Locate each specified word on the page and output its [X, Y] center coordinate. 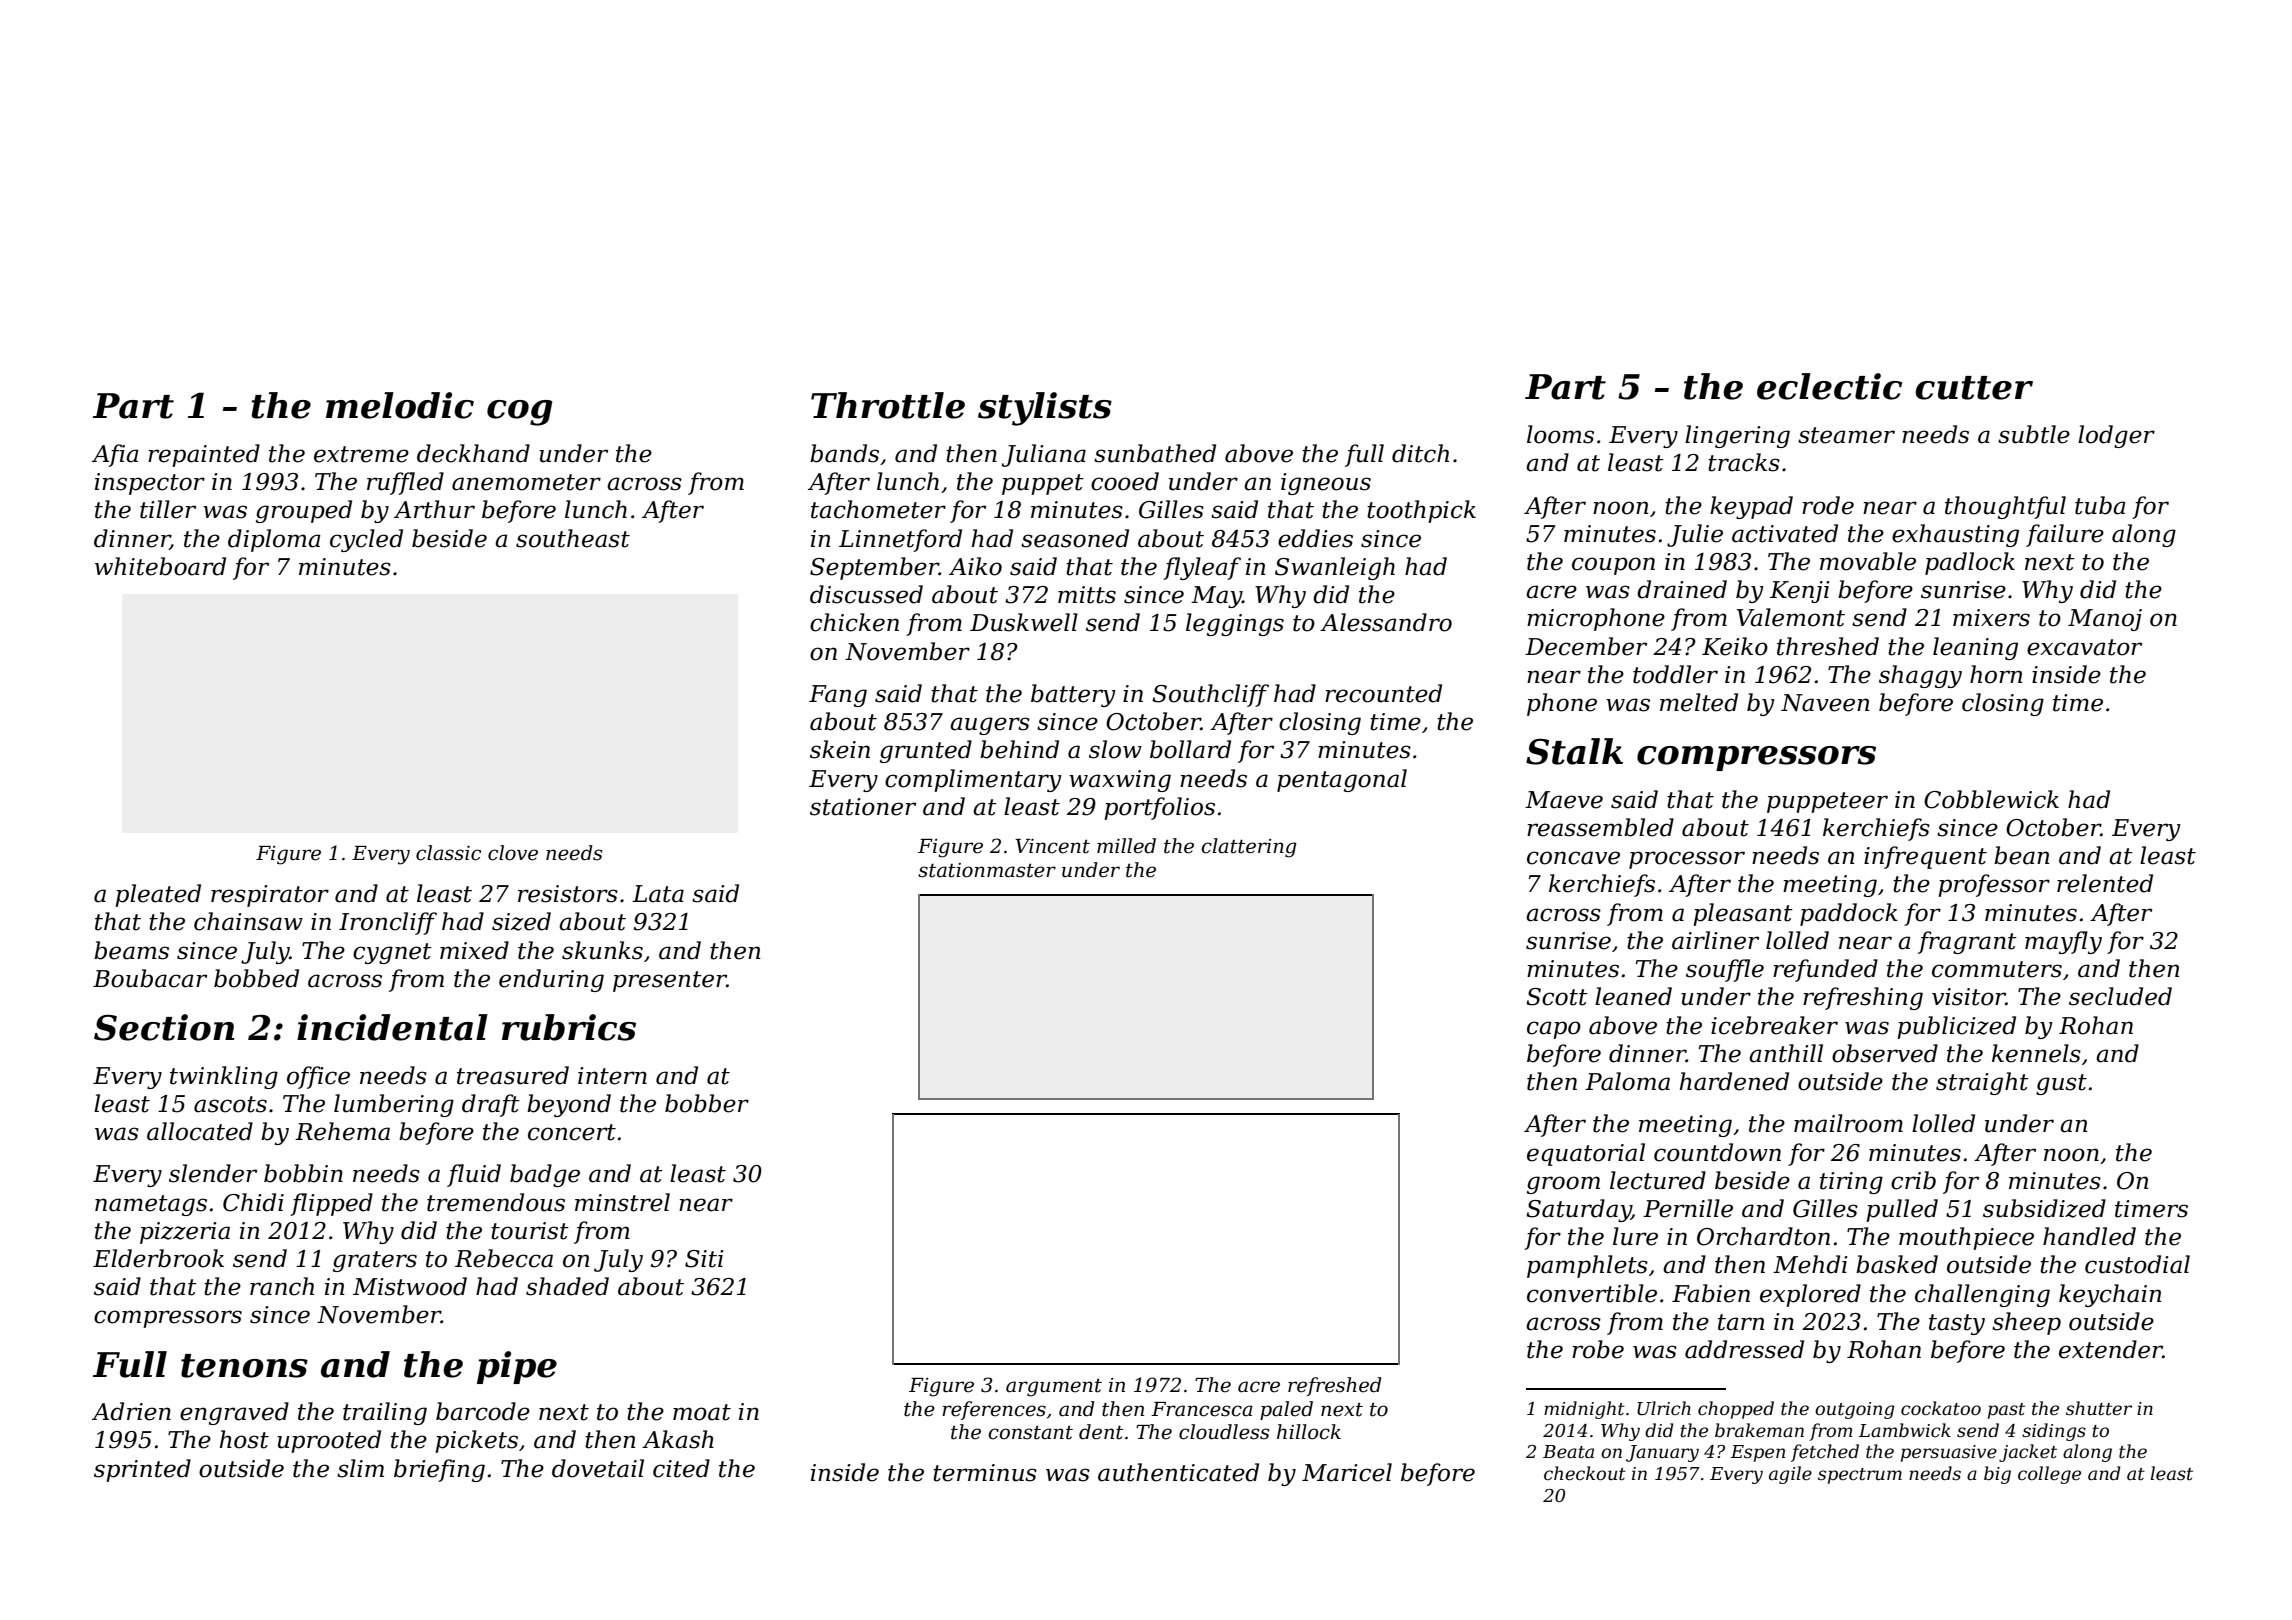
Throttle [888, 405]
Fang [838, 696]
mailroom [1848, 1123]
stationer [863, 807]
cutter [1974, 388]
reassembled [1600, 827]
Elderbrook [158, 1258]
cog [520, 413]
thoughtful [2005, 507]
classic [448, 853]
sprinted [142, 1470]
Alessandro [1386, 622]
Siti [704, 1259]
